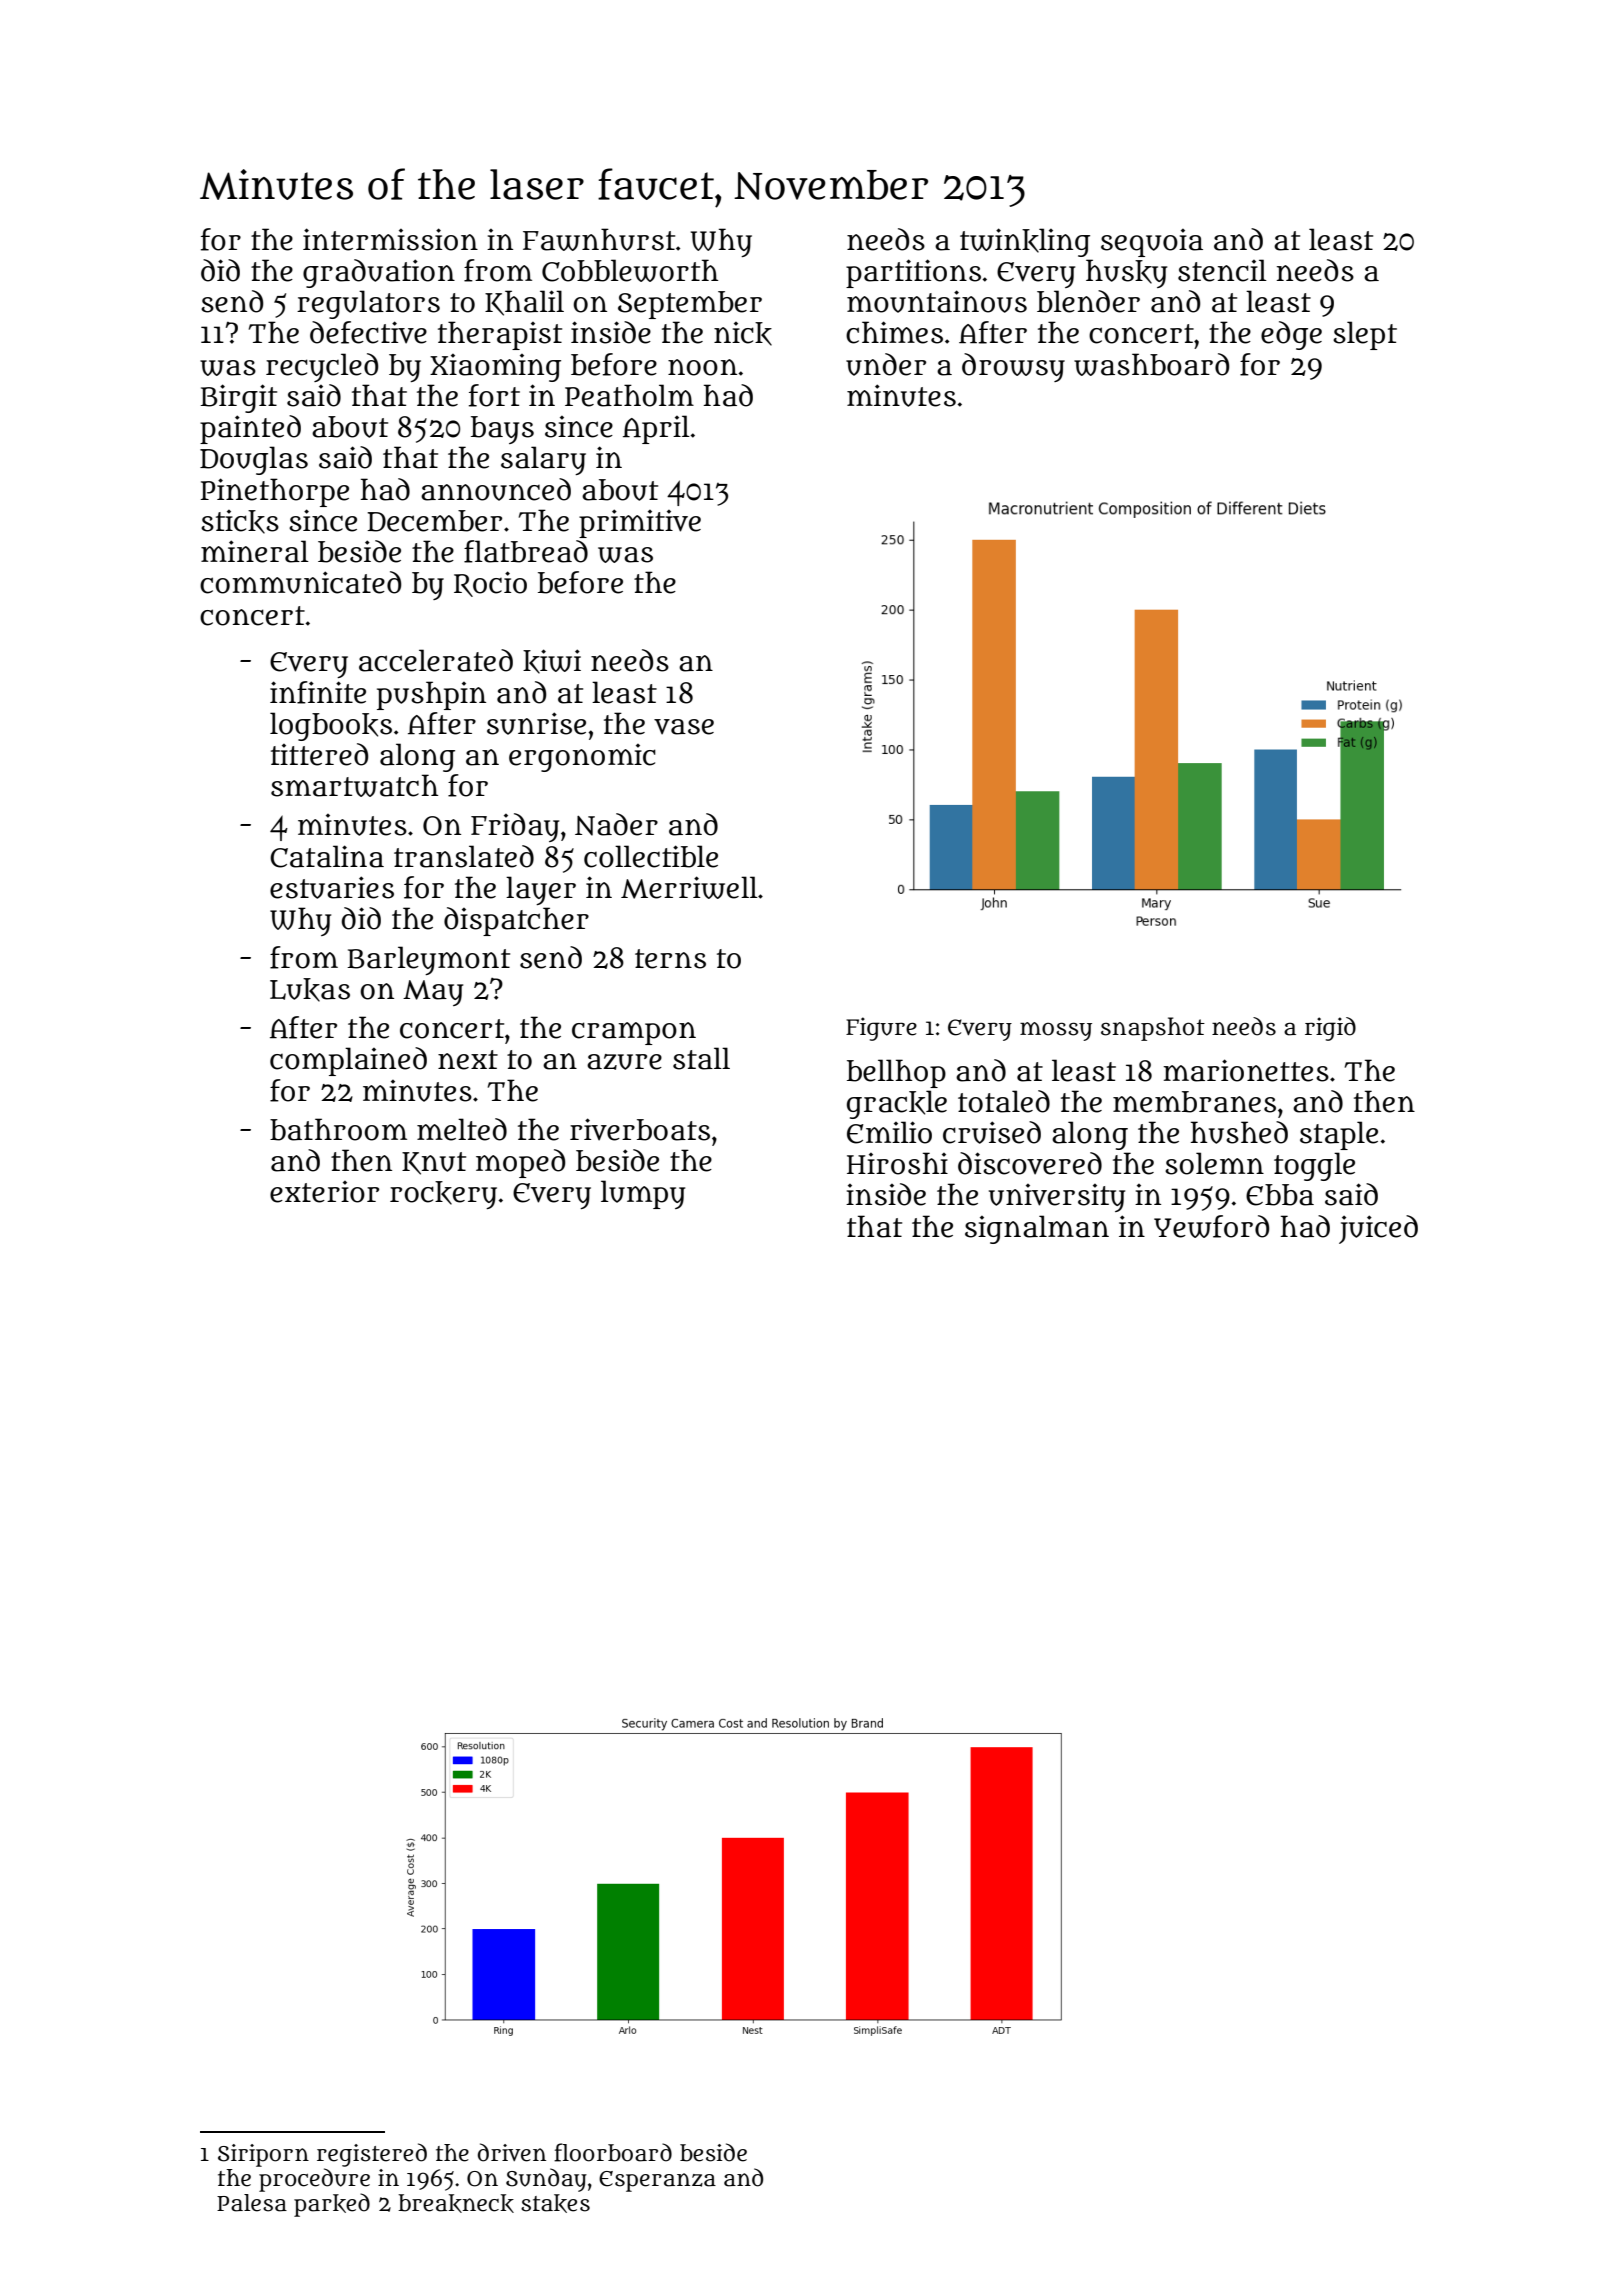 This screenshot has height=2292, width=1620. I want to click on washboard, so click(1151, 364).
